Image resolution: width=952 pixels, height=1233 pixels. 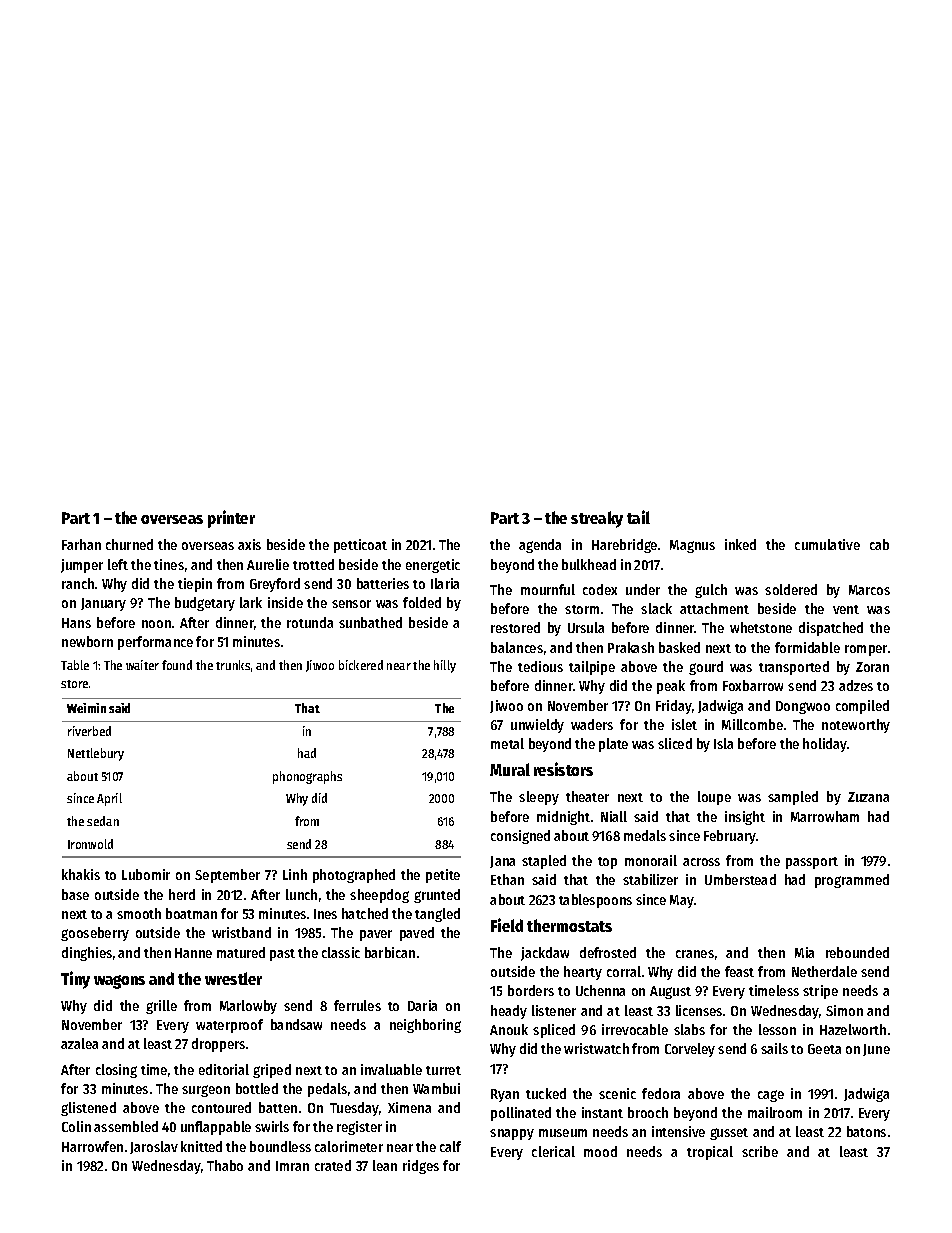 I want to click on batons, so click(x=866, y=1131).
